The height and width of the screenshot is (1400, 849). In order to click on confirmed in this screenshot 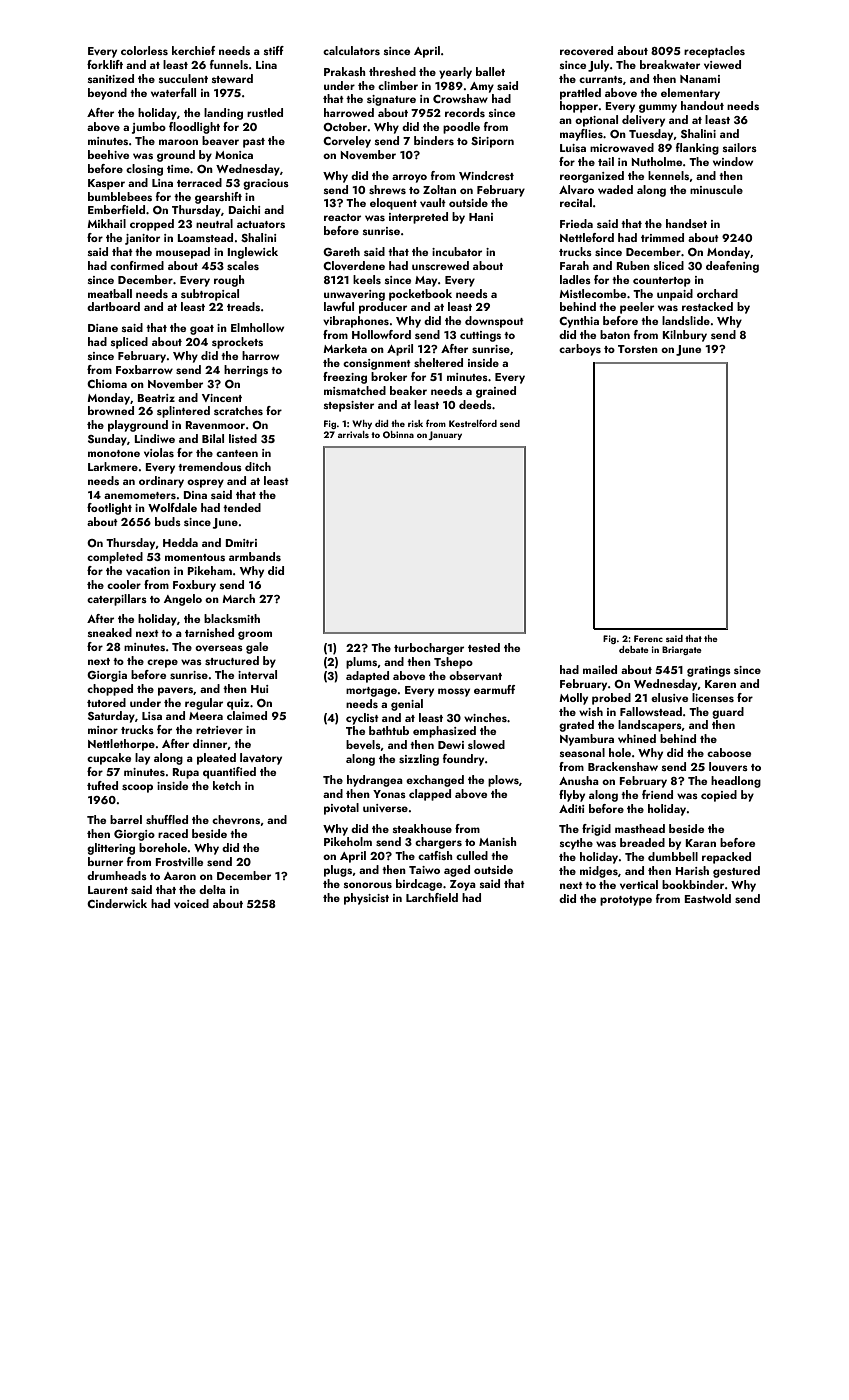, I will do `click(137, 265)`.
